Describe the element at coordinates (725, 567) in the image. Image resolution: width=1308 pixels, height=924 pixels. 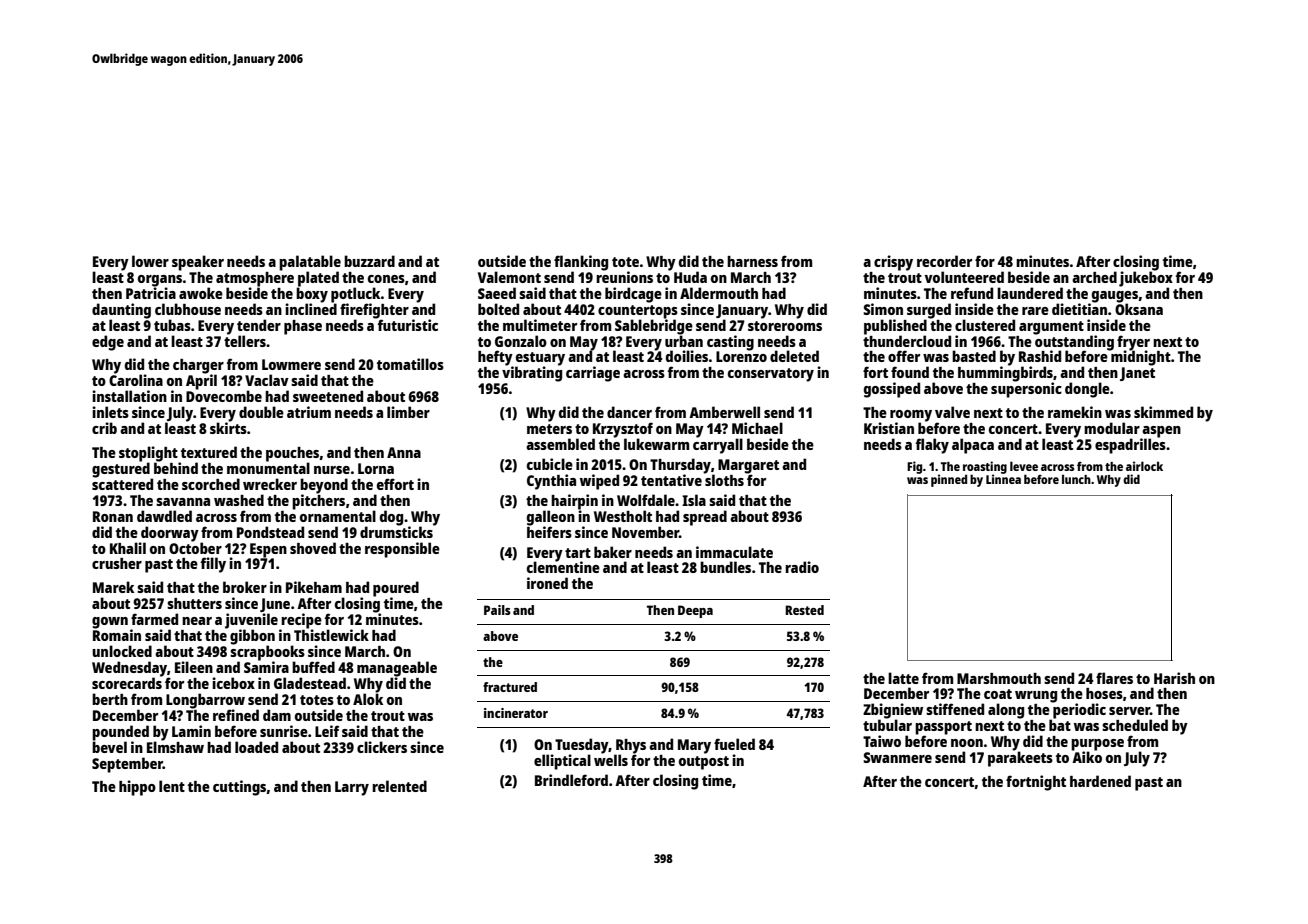
I see `bundles` at that location.
